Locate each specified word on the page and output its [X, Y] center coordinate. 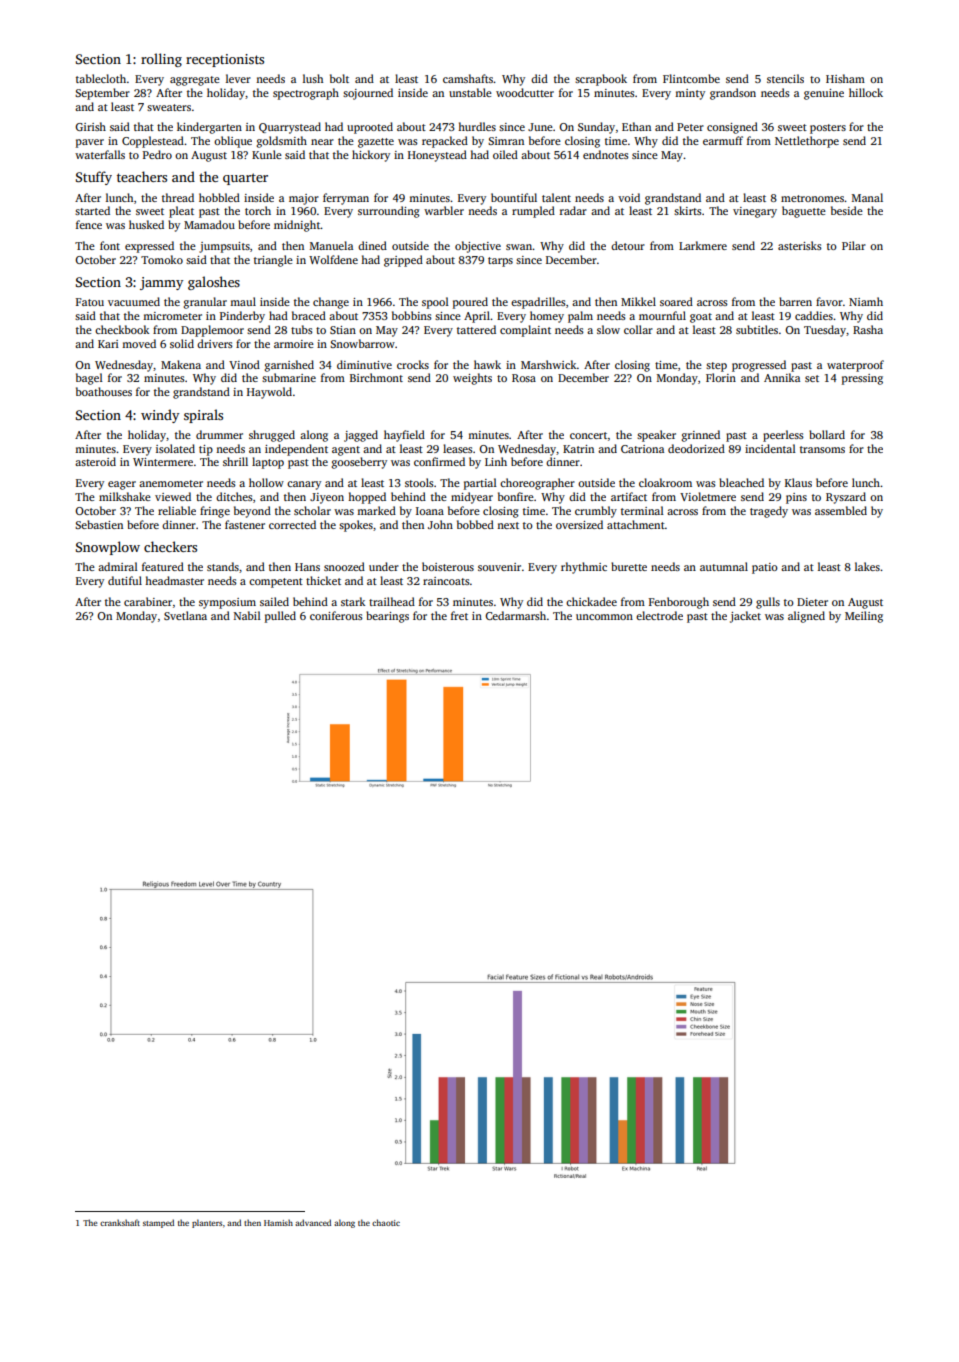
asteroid [95, 461]
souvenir [499, 567]
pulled [280, 617]
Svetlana [185, 615]
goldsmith [282, 142]
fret [459, 615]
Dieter [812, 602]
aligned [806, 617]
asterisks [800, 245]
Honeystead [437, 156]
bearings [387, 617]
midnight [297, 226]
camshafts [468, 78]
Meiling [864, 617]
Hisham [845, 78]
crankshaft [120, 1222]
